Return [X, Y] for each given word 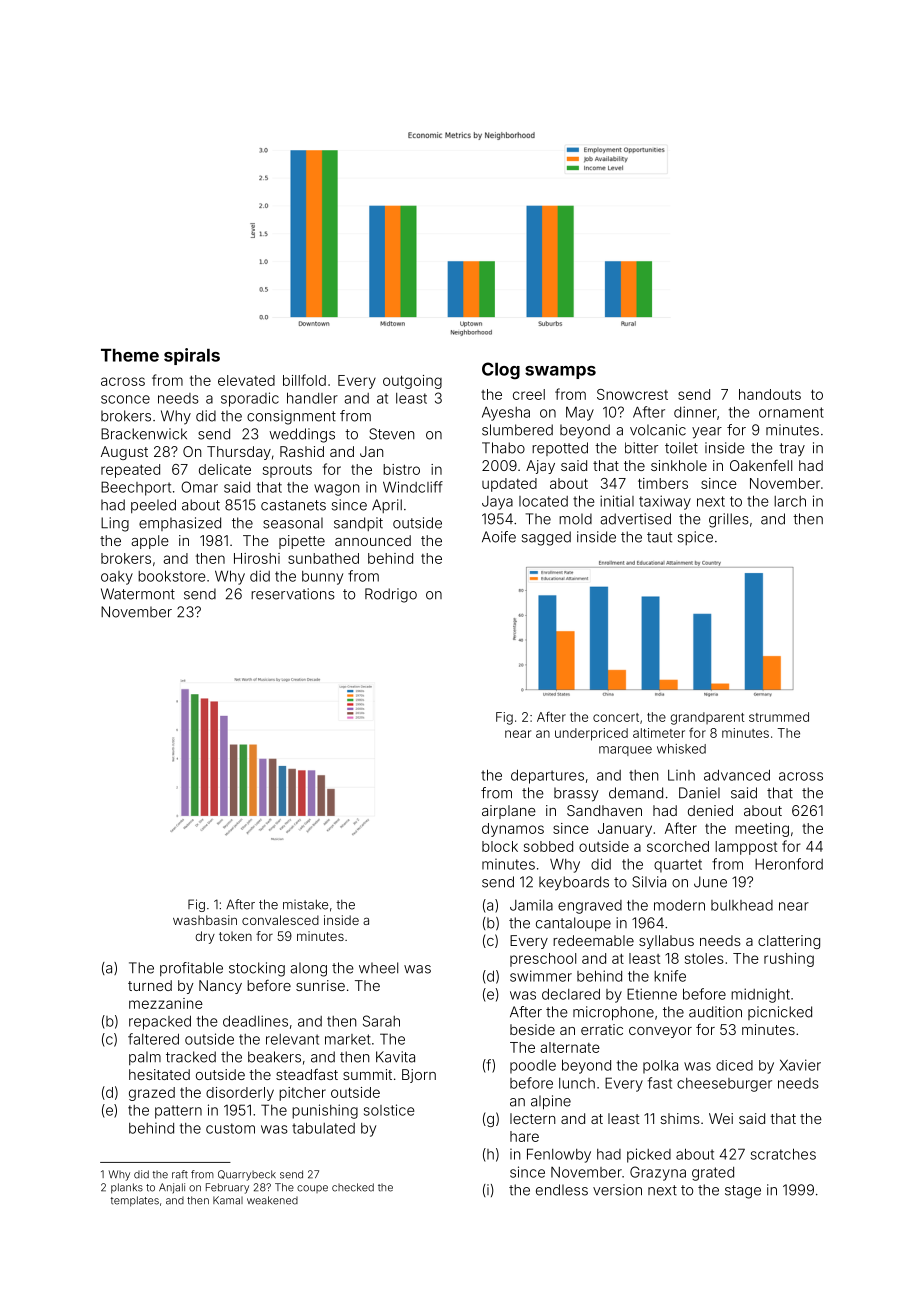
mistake [305, 904]
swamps [560, 372]
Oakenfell [761, 465]
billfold [304, 380]
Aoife [499, 537]
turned [150, 985]
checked [353, 1187]
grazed [152, 1094]
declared [571, 994]
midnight [760, 995]
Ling [115, 524]
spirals [192, 356]
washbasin [205, 920]
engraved [590, 907]
